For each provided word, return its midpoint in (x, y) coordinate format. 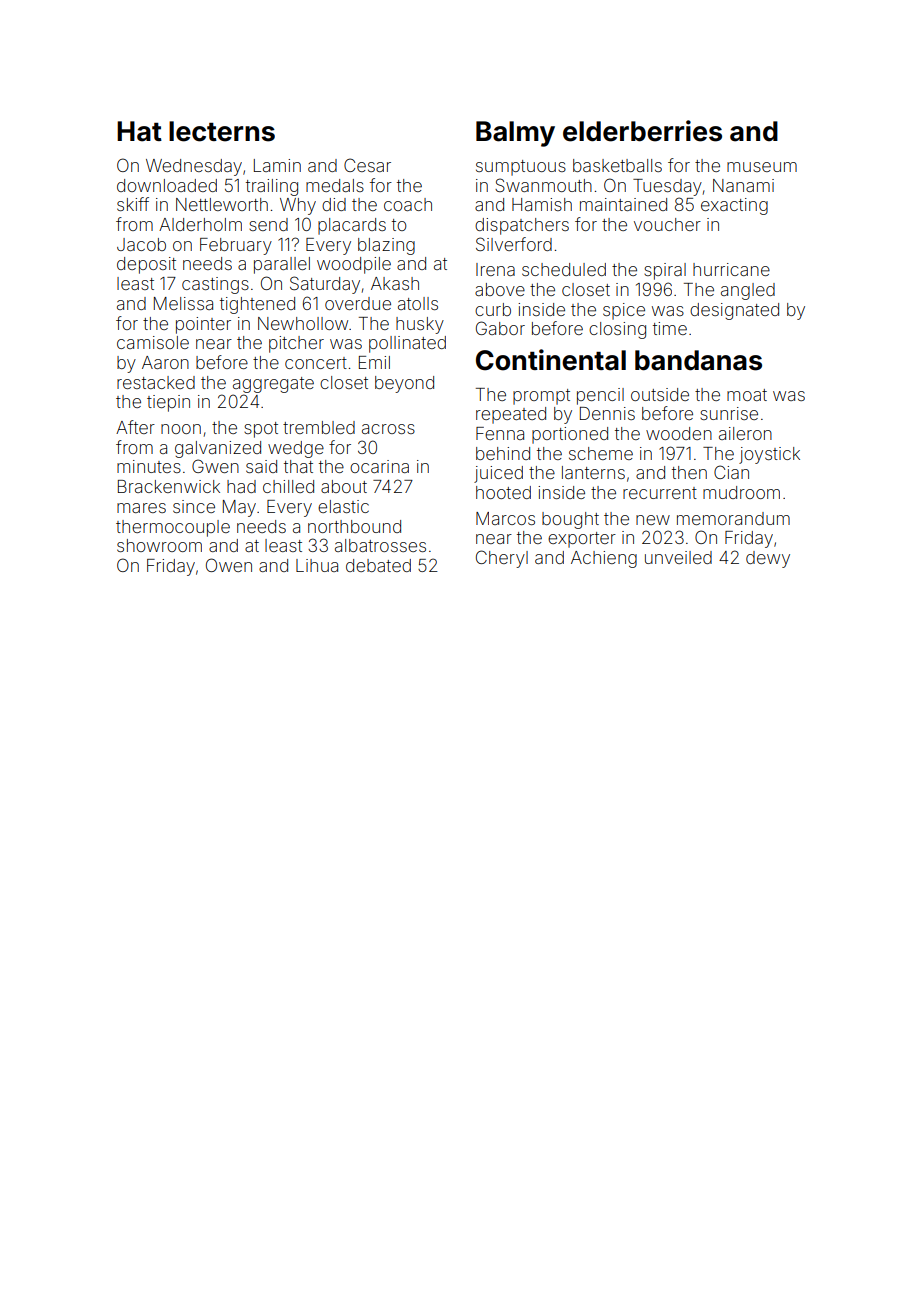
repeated (511, 415)
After (135, 427)
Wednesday (194, 167)
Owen (229, 565)
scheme (601, 453)
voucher (667, 224)
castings (215, 285)
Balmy (515, 134)
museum (762, 167)
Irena (495, 269)
